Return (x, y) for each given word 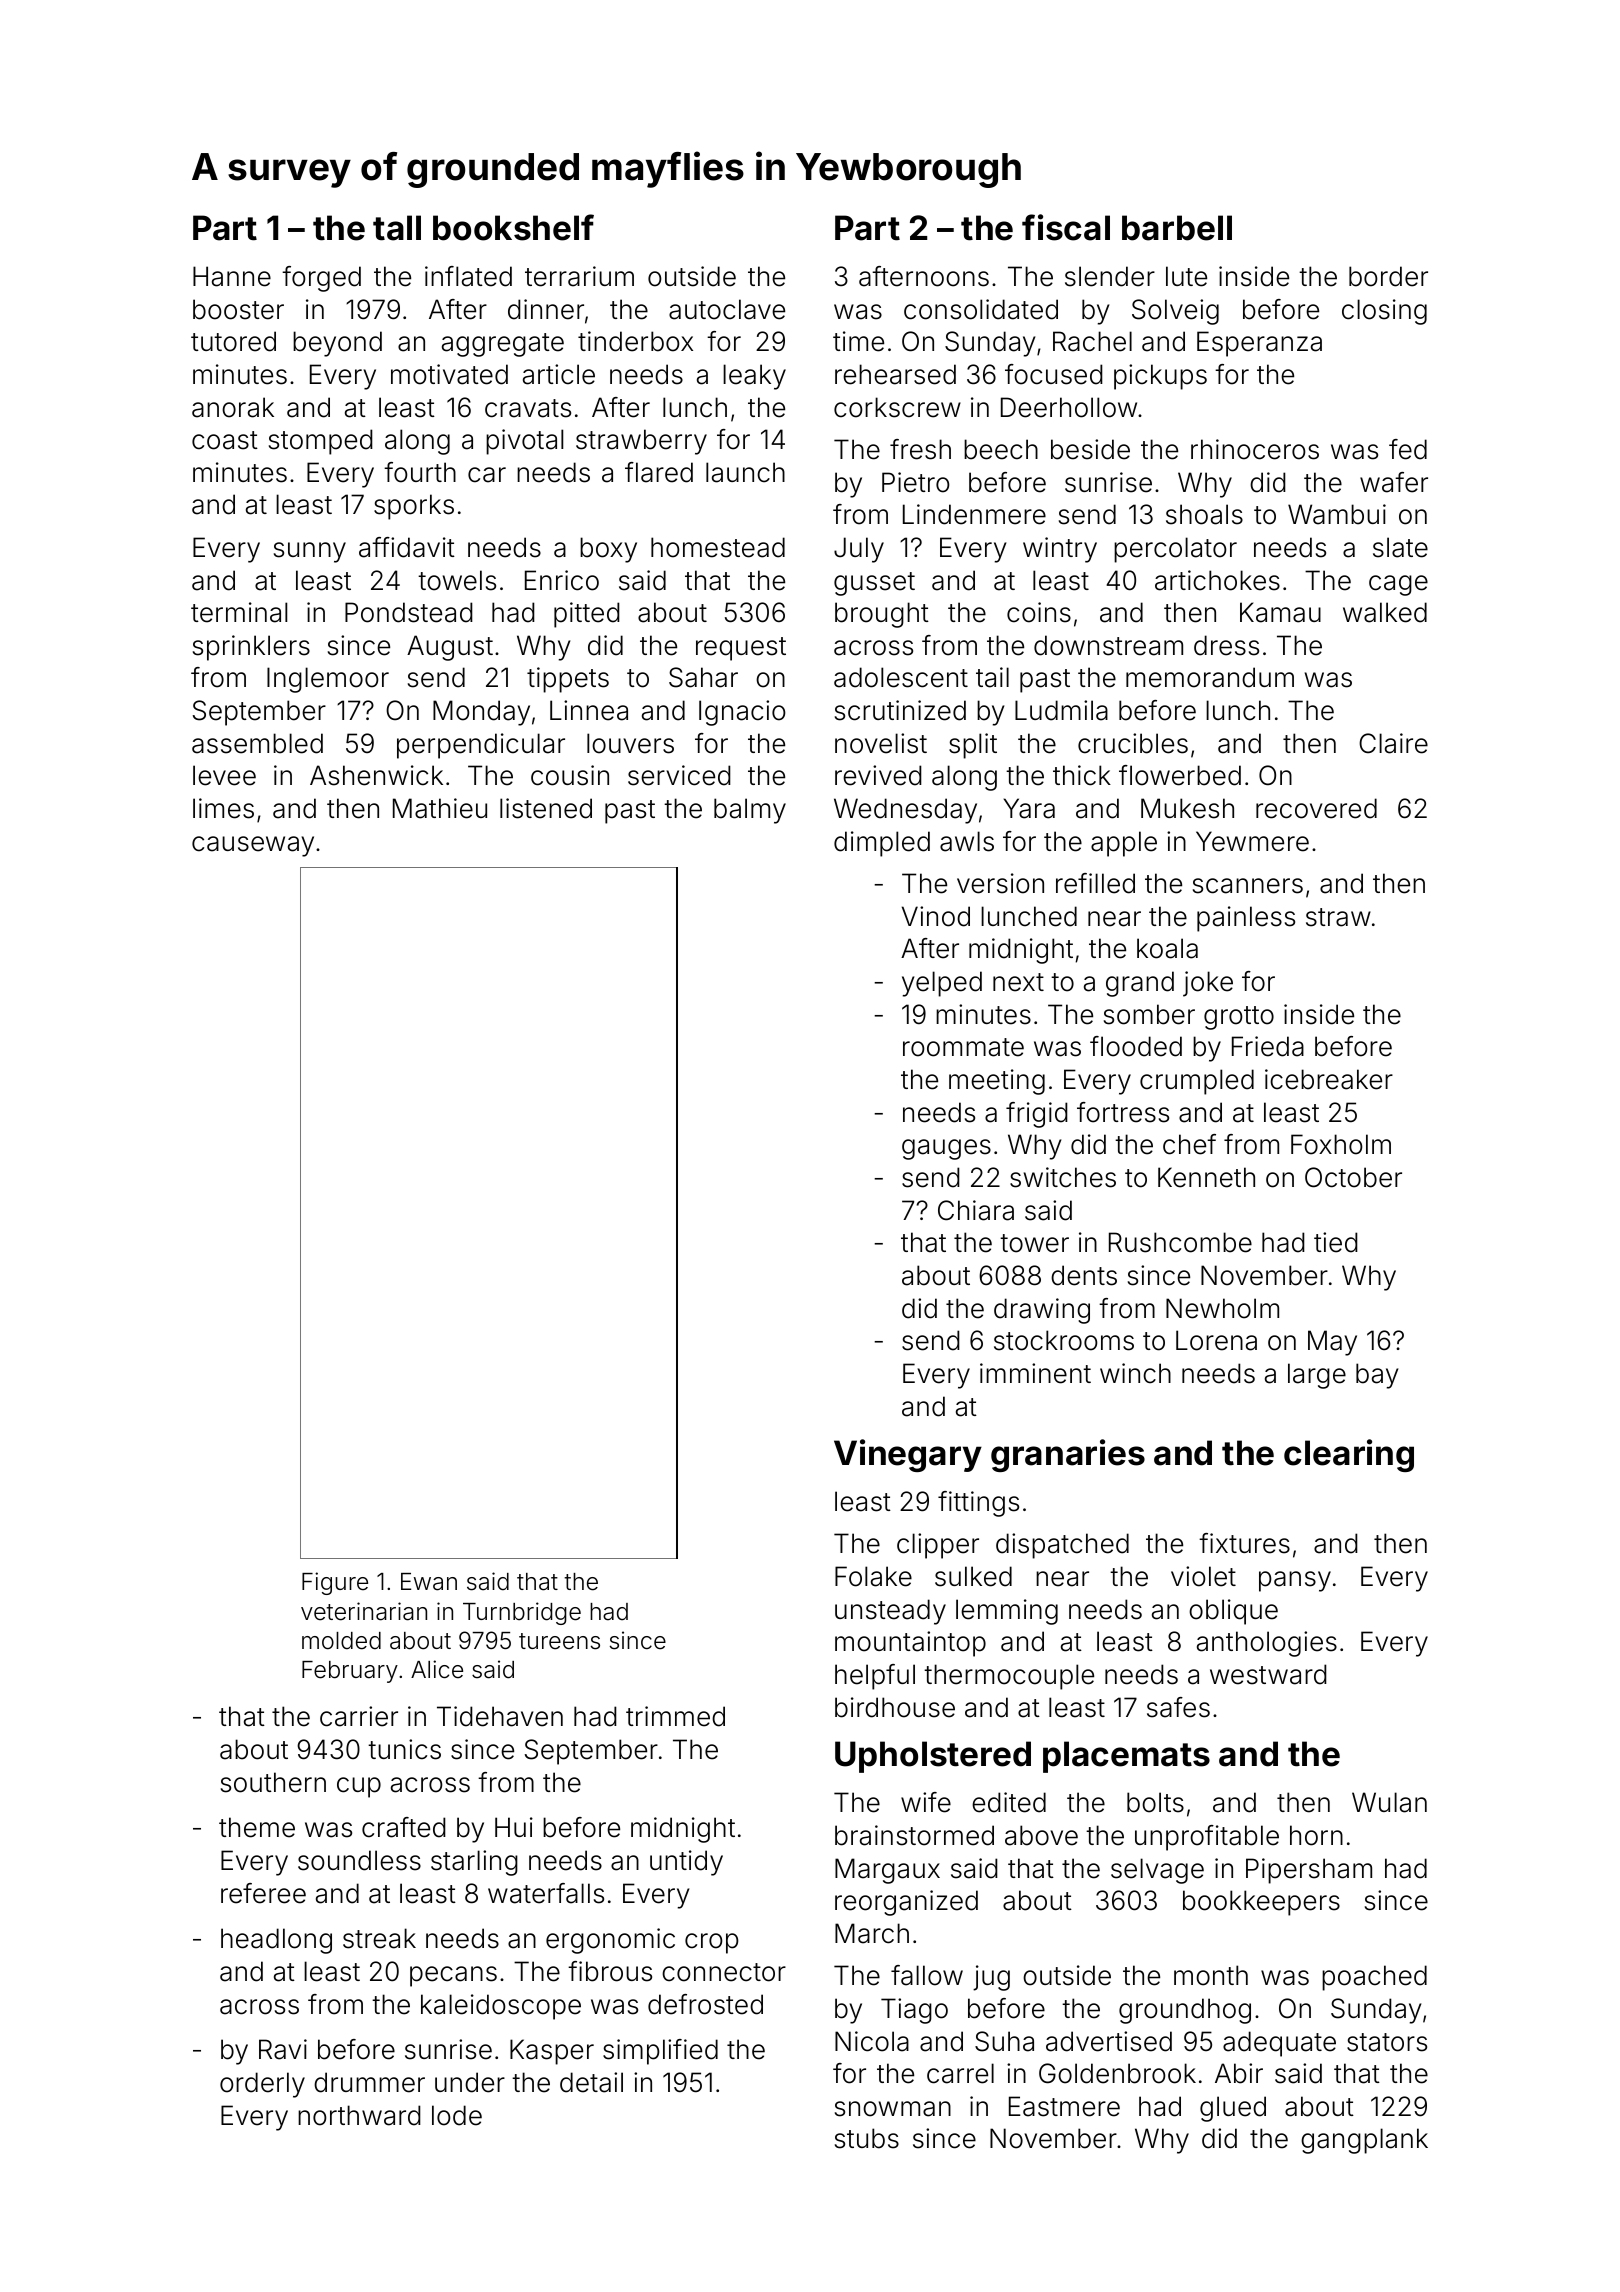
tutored (233, 341)
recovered (1316, 808)
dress (1226, 645)
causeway (253, 846)
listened (546, 808)
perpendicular (481, 746)
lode (457, 2115)
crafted (404, 1827)
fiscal (1066, 227)
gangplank (1364, 2141)
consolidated (981, 309)
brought (882, 615)
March (872, 1933)
